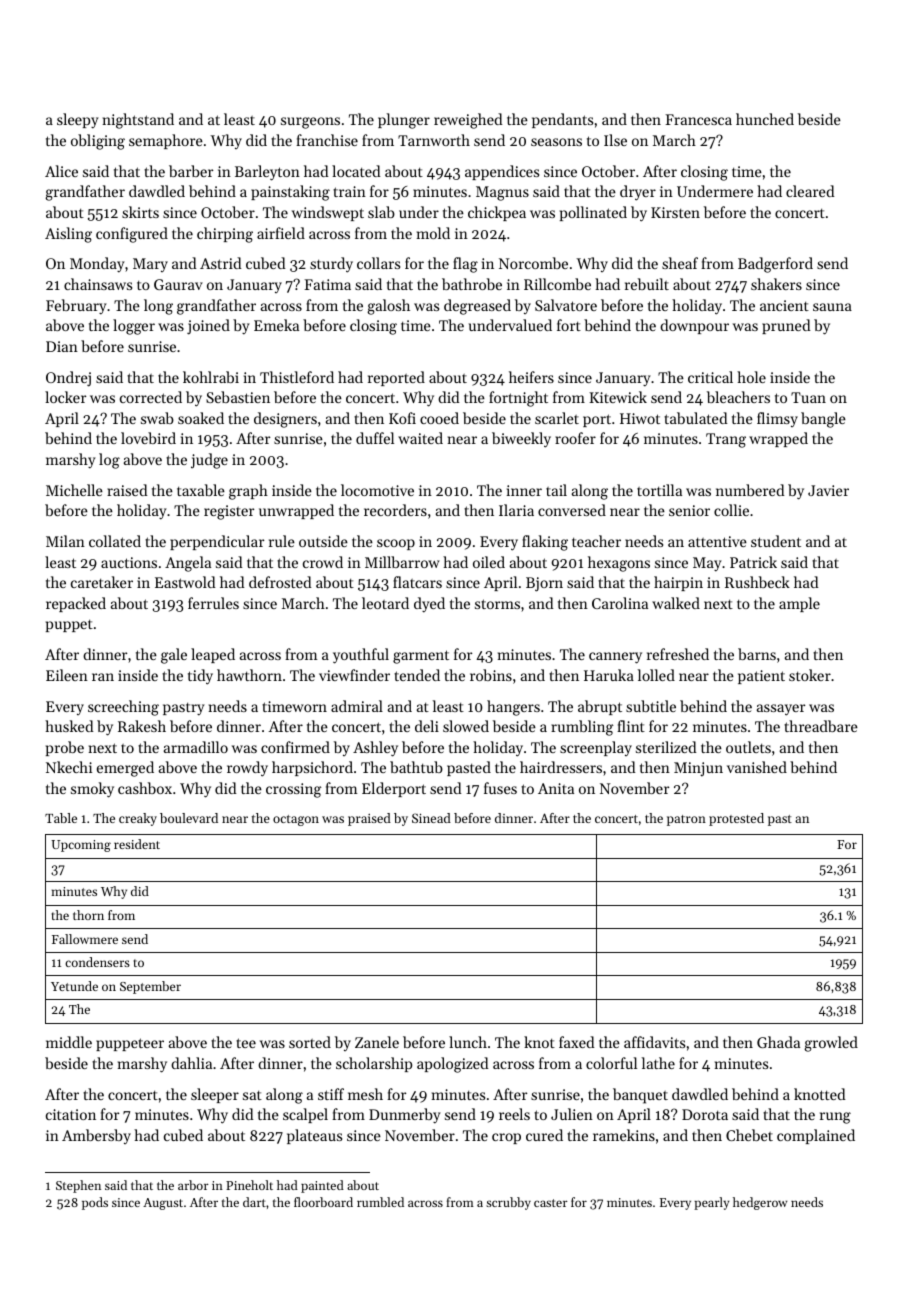 The image size is (908, 1316). What do you see at coordinates (757, 767) in the screenshot?
I see `vanished` at bounding box center [757, 767].
